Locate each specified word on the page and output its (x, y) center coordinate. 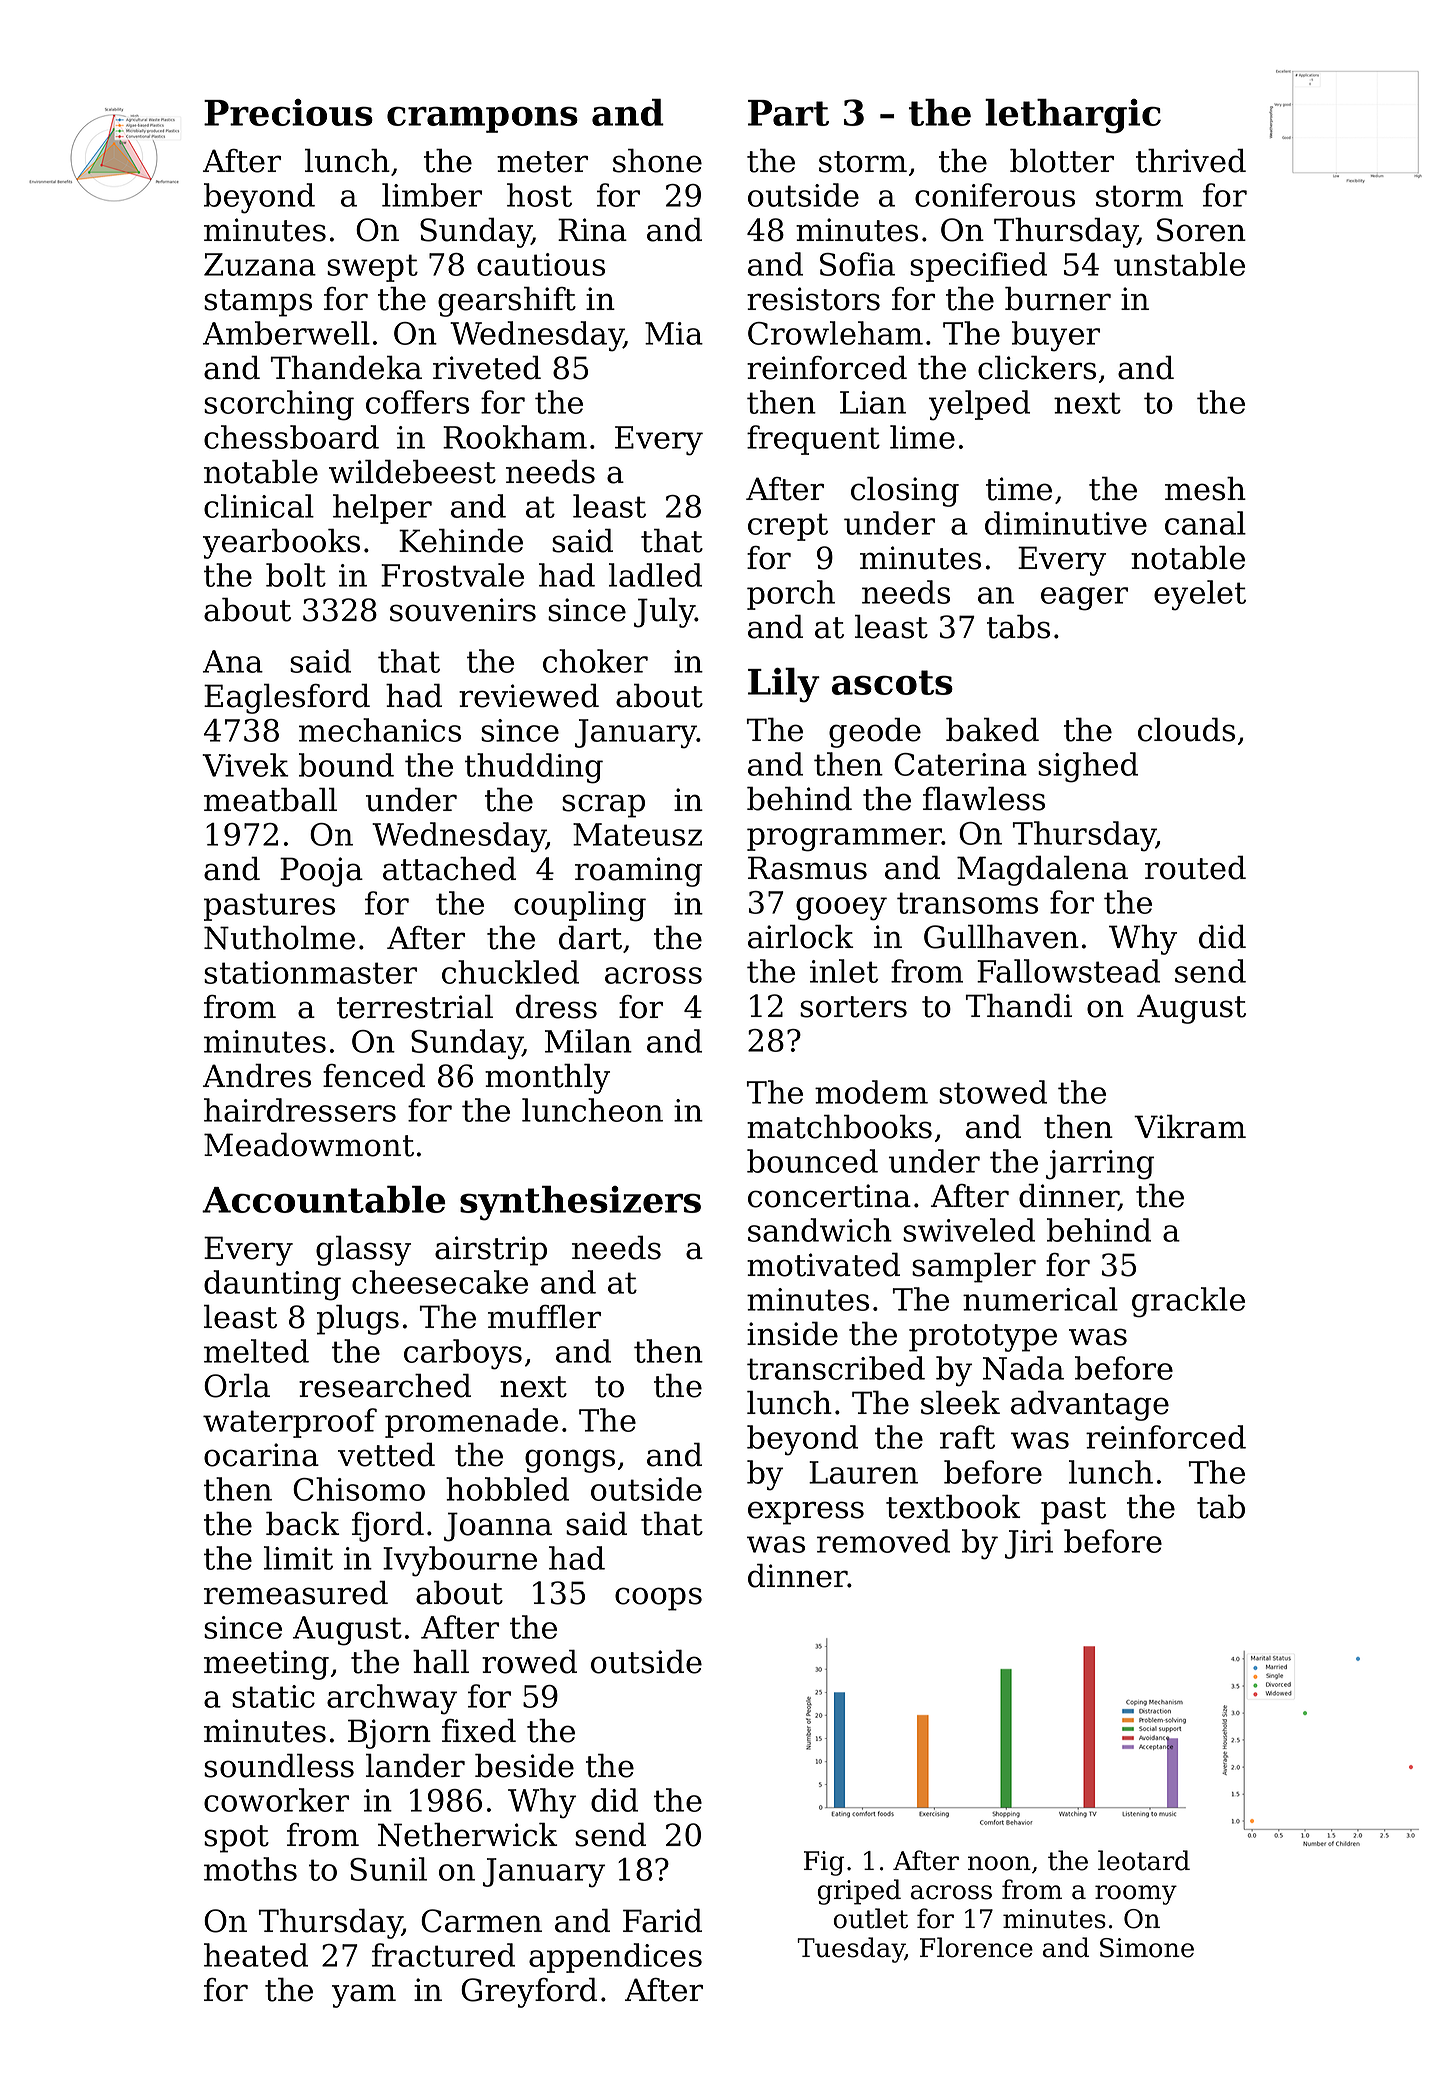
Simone (1147, 1948)
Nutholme (279, 937)
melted (256, 1351)
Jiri (1029, 1544)
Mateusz (637, 834)
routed (1195, 868)
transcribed (836, 1368)
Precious (288, 112)
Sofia (857, 264)
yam (364, 1996)
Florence (976, 1947)
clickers (1037, 367)
